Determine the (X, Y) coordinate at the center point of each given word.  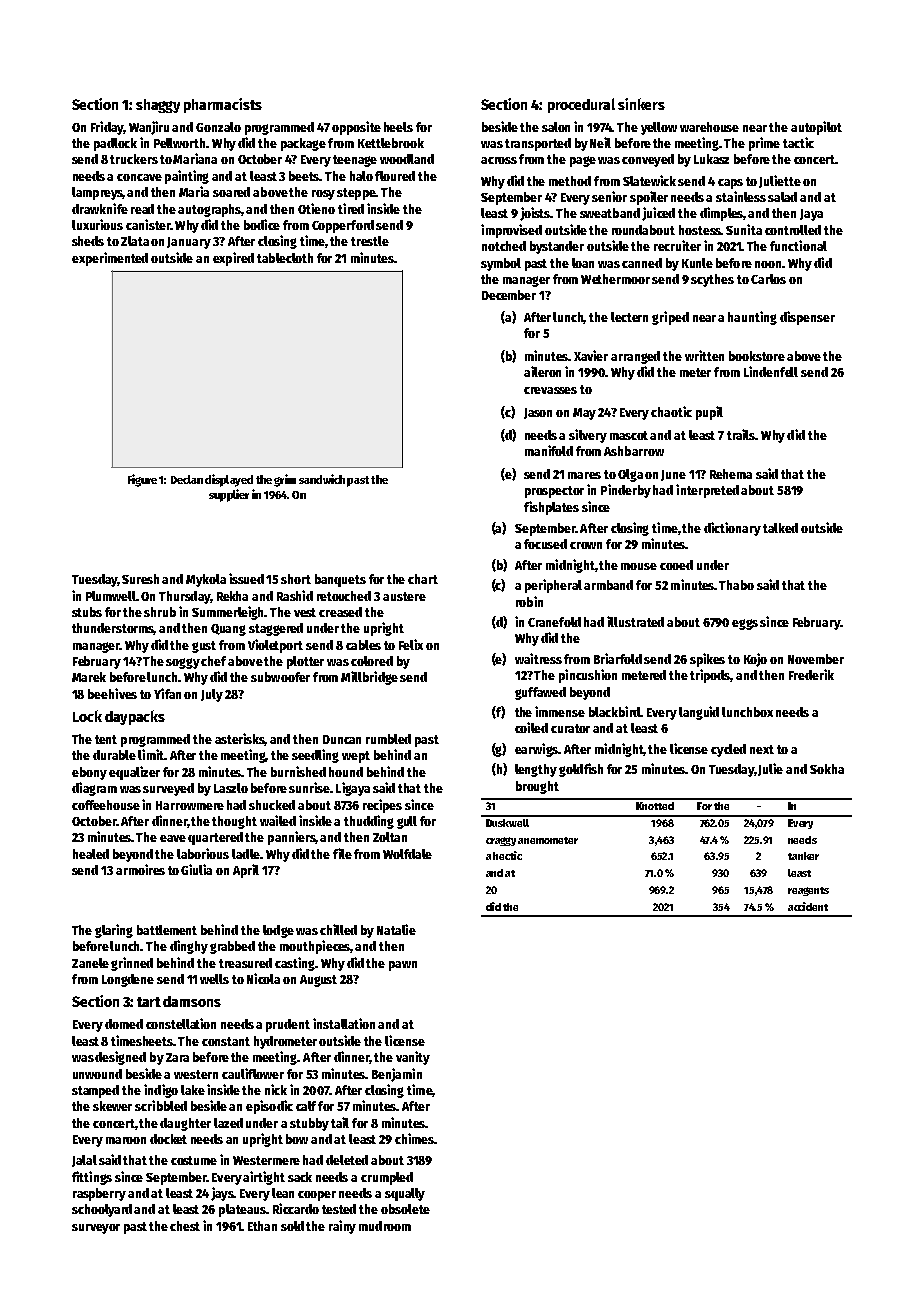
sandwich (322, 479)
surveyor (96, 1229)
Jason (538, 413)
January (189, 243)
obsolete (405, 1209)
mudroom (385, 1226)
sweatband (610, 213)
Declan (187, 479)
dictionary (732, 529)
